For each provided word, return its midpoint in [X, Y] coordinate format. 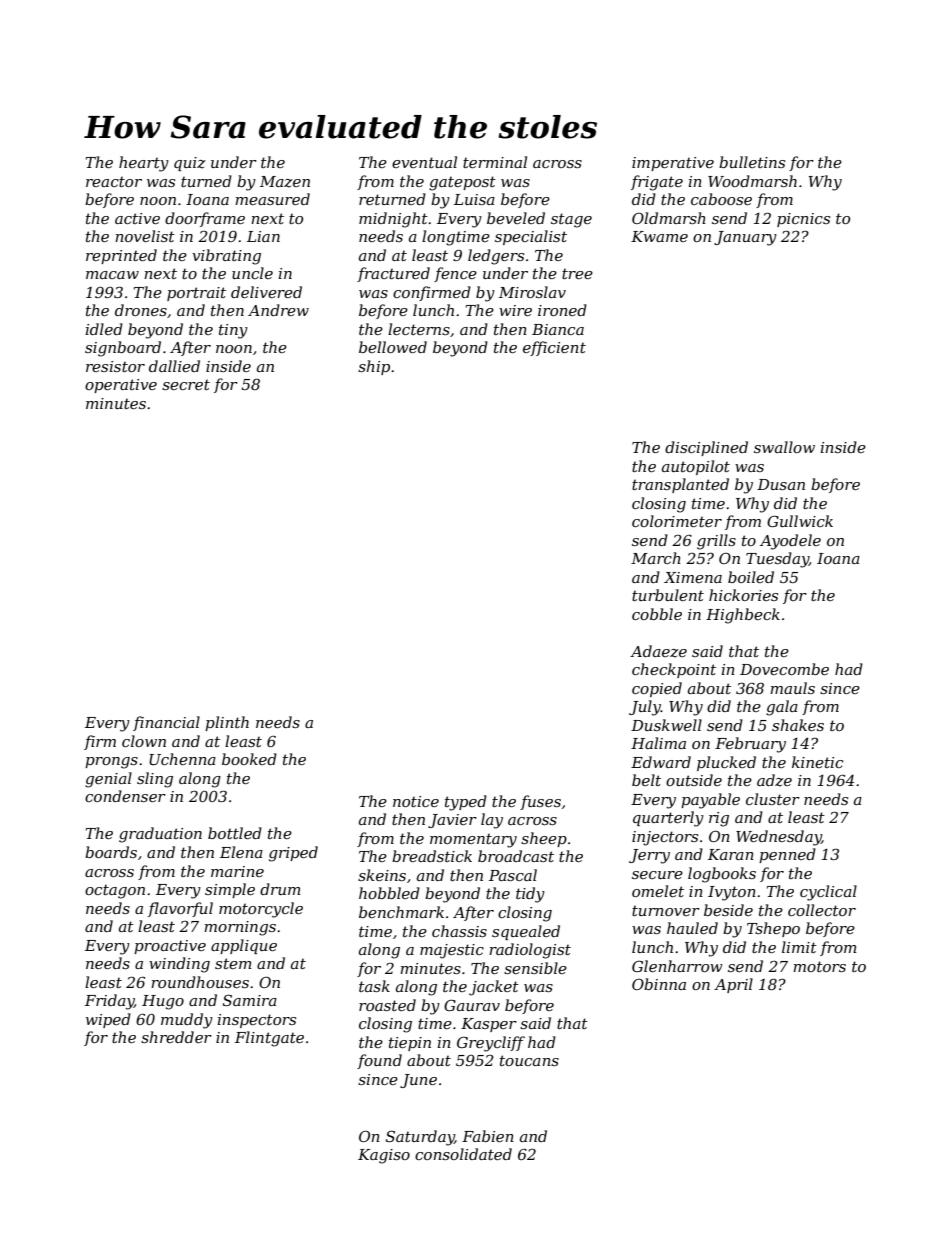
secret [186, 384]
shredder [176, 1037]
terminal [495, 162]
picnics [803, 220]
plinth [227, 723]
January [745, 238]
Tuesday [777, 560]
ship [374, 367]
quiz [190, 164]
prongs [111, 763]
